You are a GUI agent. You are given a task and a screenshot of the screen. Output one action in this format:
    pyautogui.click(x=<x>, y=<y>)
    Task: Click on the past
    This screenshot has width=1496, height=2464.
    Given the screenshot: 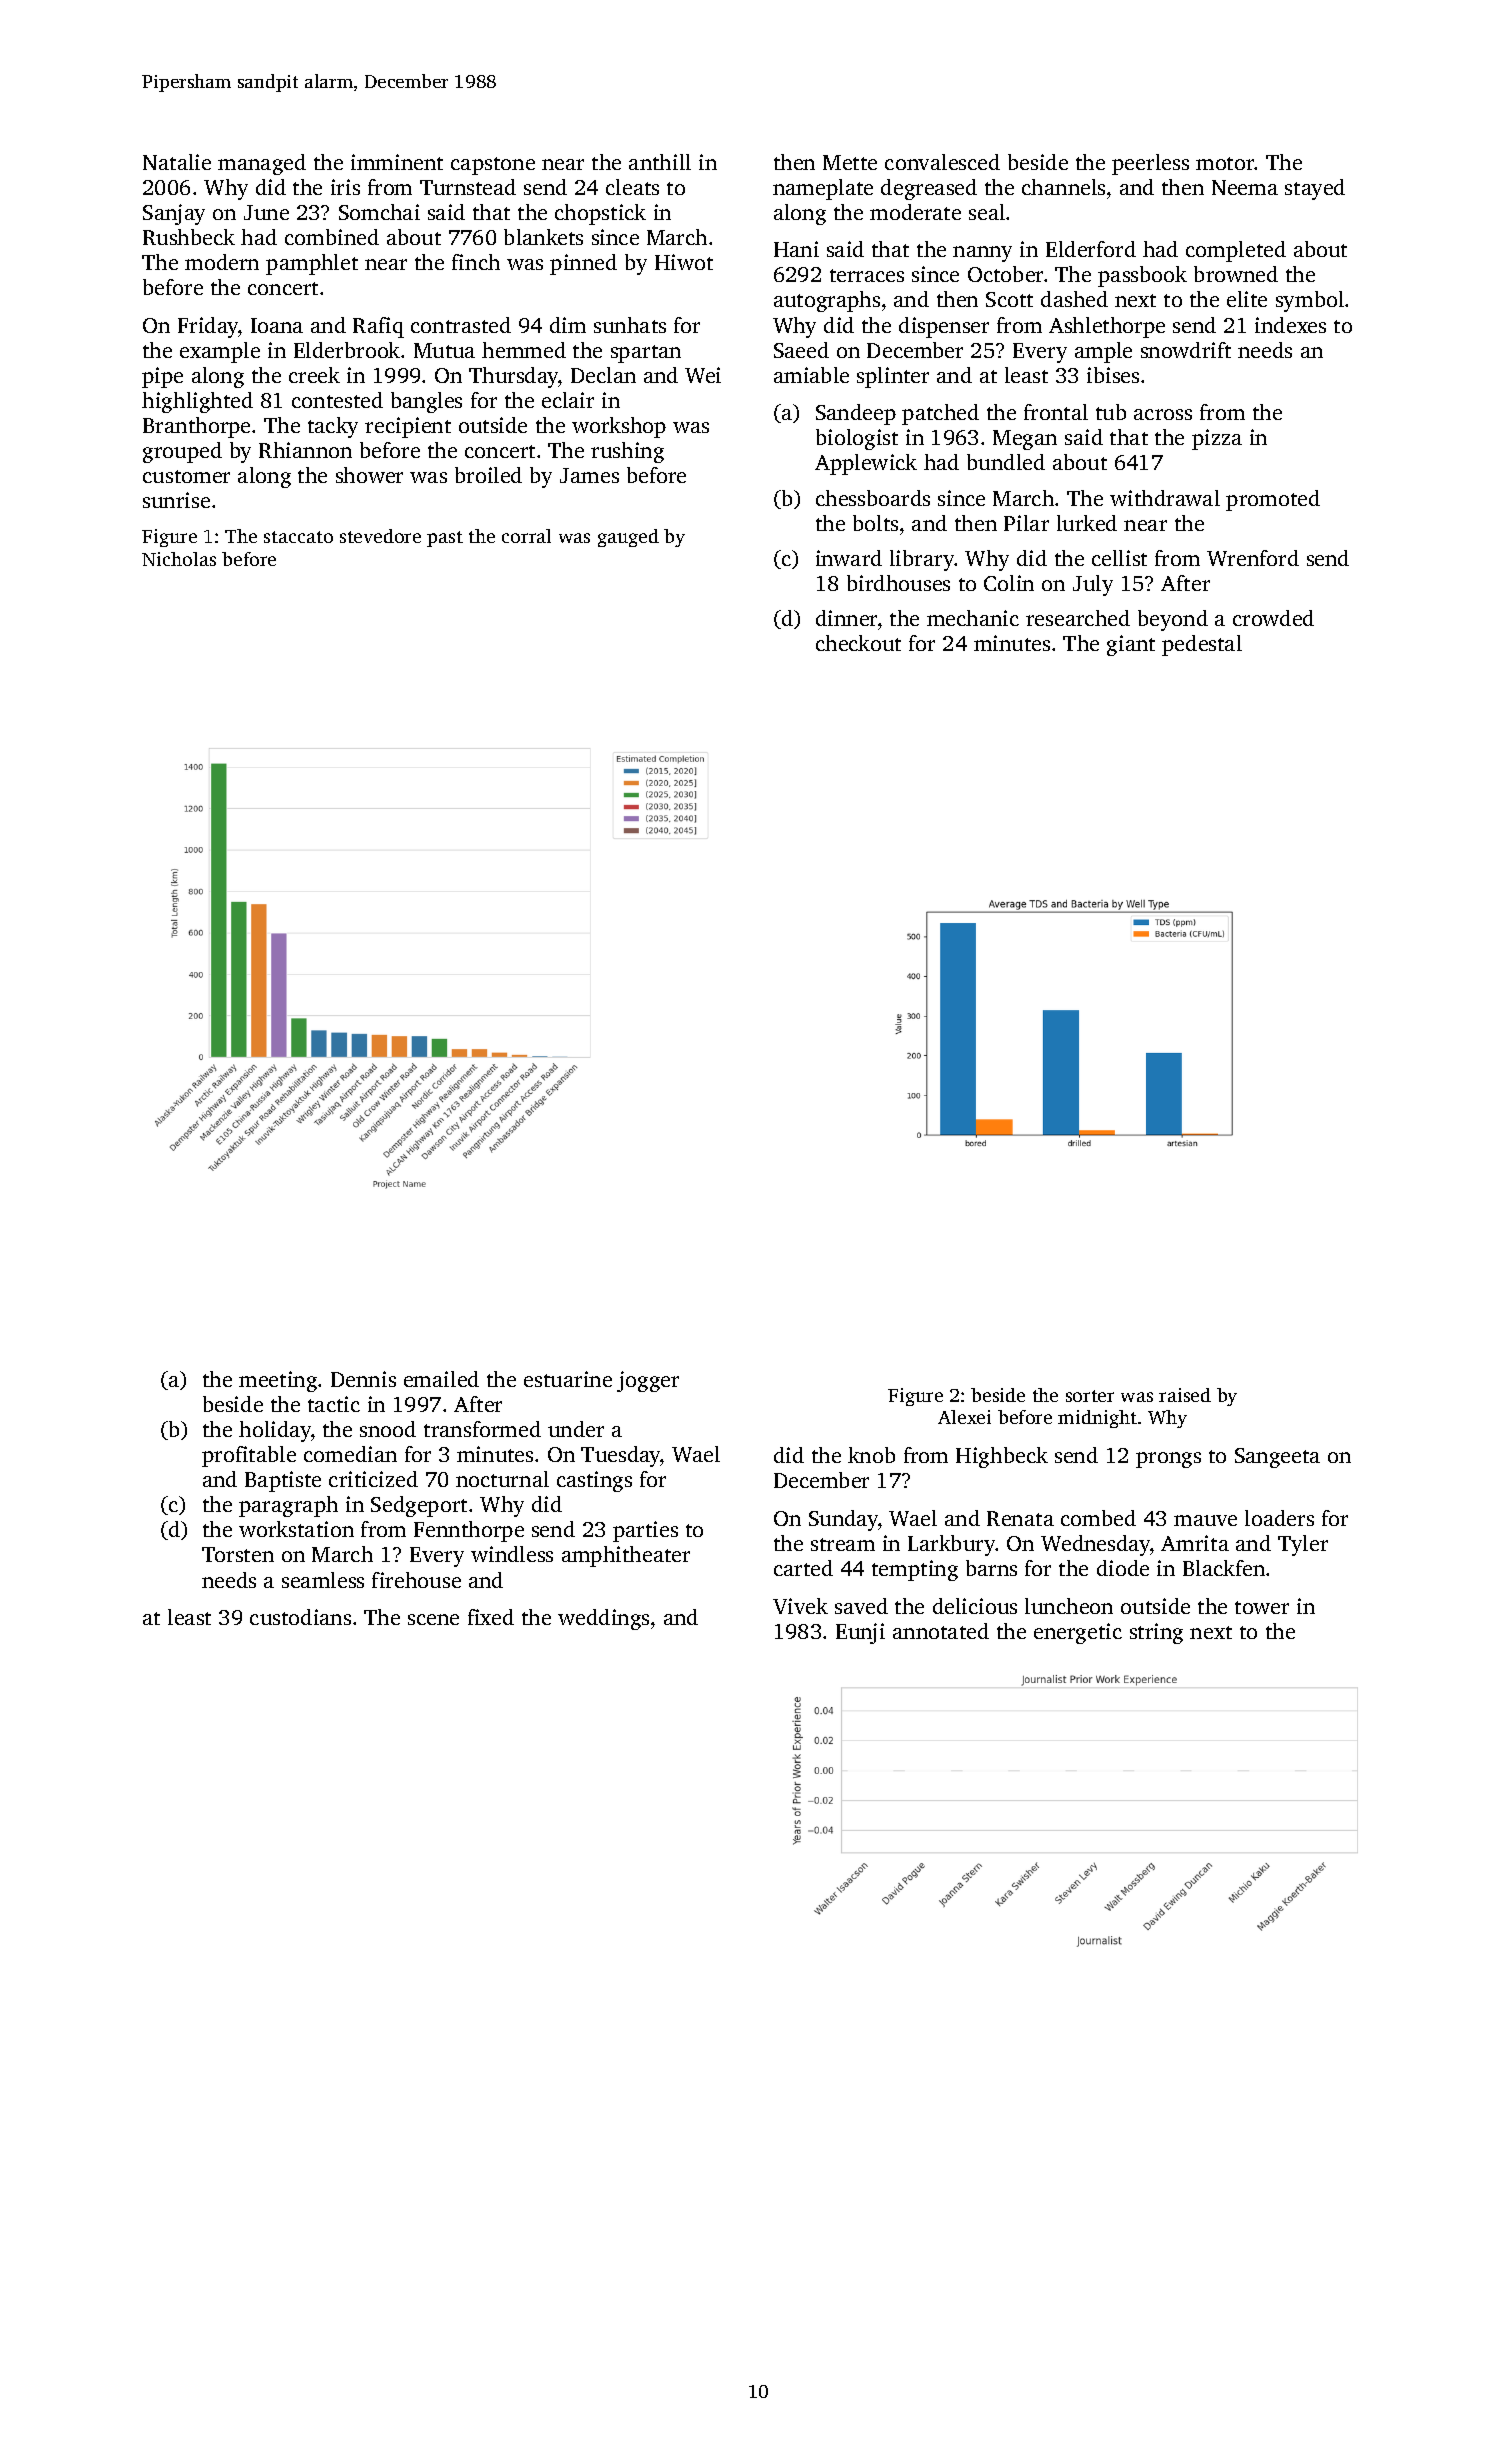 What is the action you would take?
    pyautogui.click(x=445, y=539)
